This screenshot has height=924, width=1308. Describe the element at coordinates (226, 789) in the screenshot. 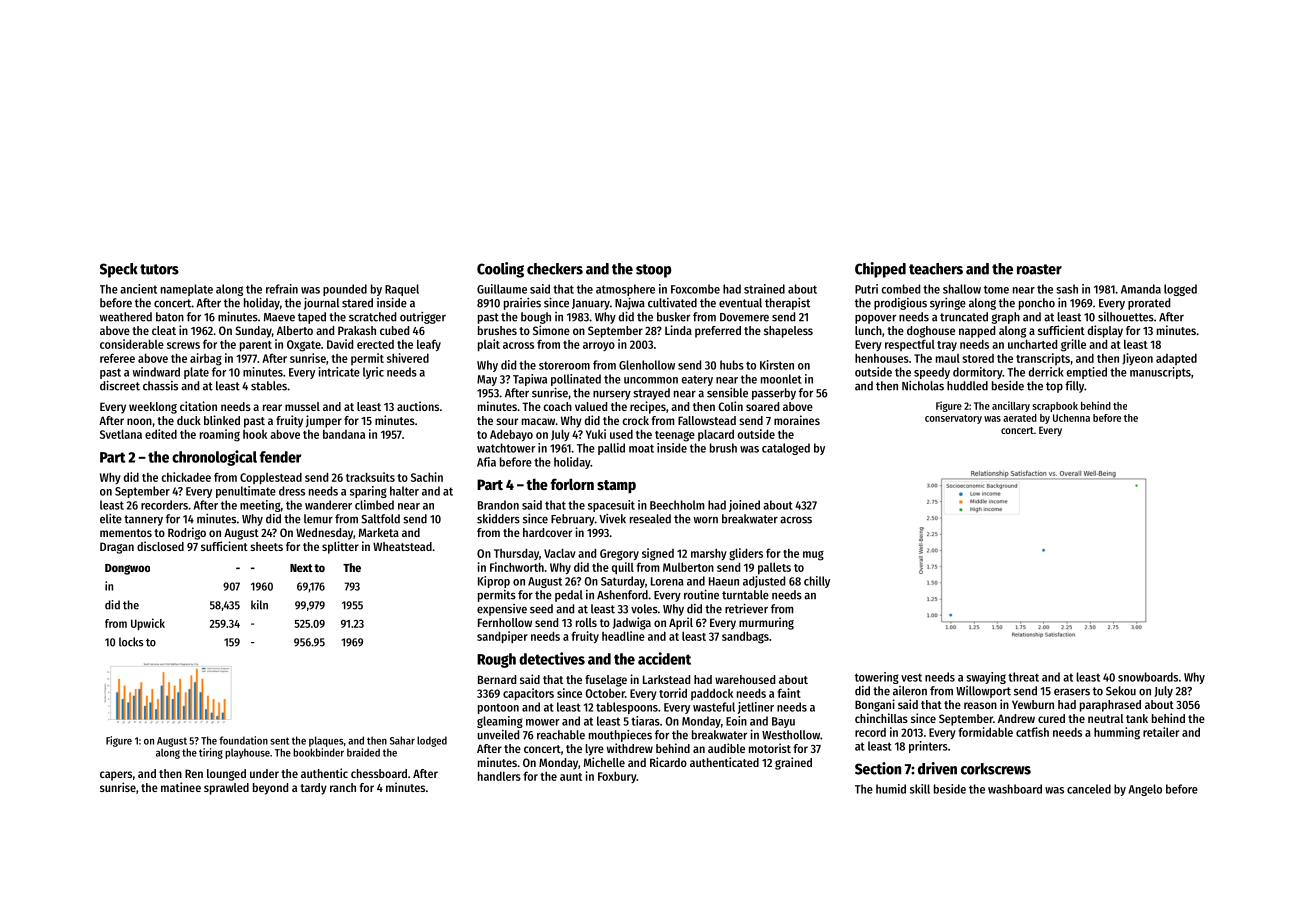

I see `sprawled` at that location.
